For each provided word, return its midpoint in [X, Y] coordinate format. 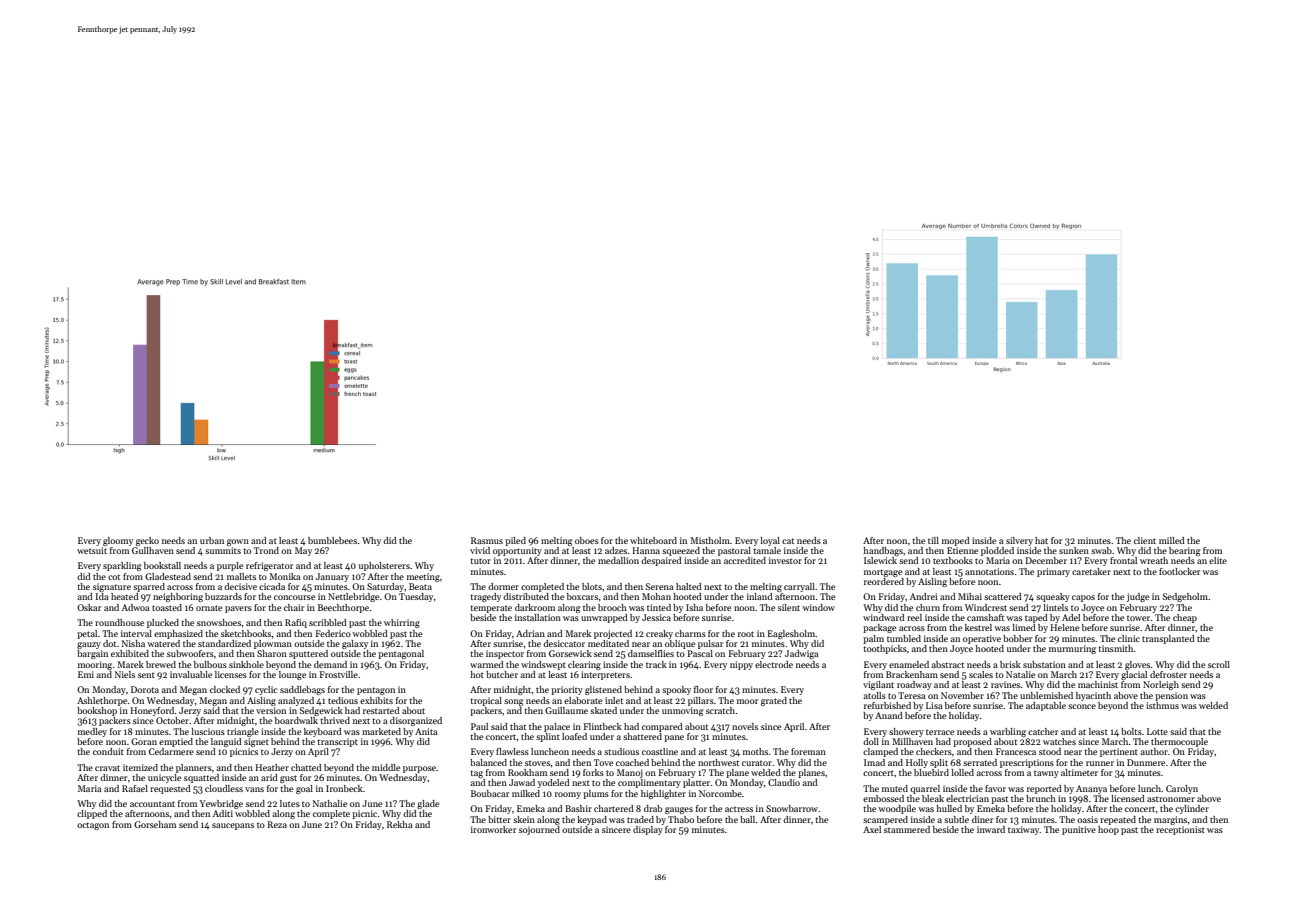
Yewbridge [221, 804]
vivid [480, 550]
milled [1172, 540]
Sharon [272, 653]
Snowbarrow [792, 808]
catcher [1043, 731]
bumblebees [332, 540]
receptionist [1180, 830]
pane [674, 738]
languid [226, 742]
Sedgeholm [1185, 597]
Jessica [656, 617]
